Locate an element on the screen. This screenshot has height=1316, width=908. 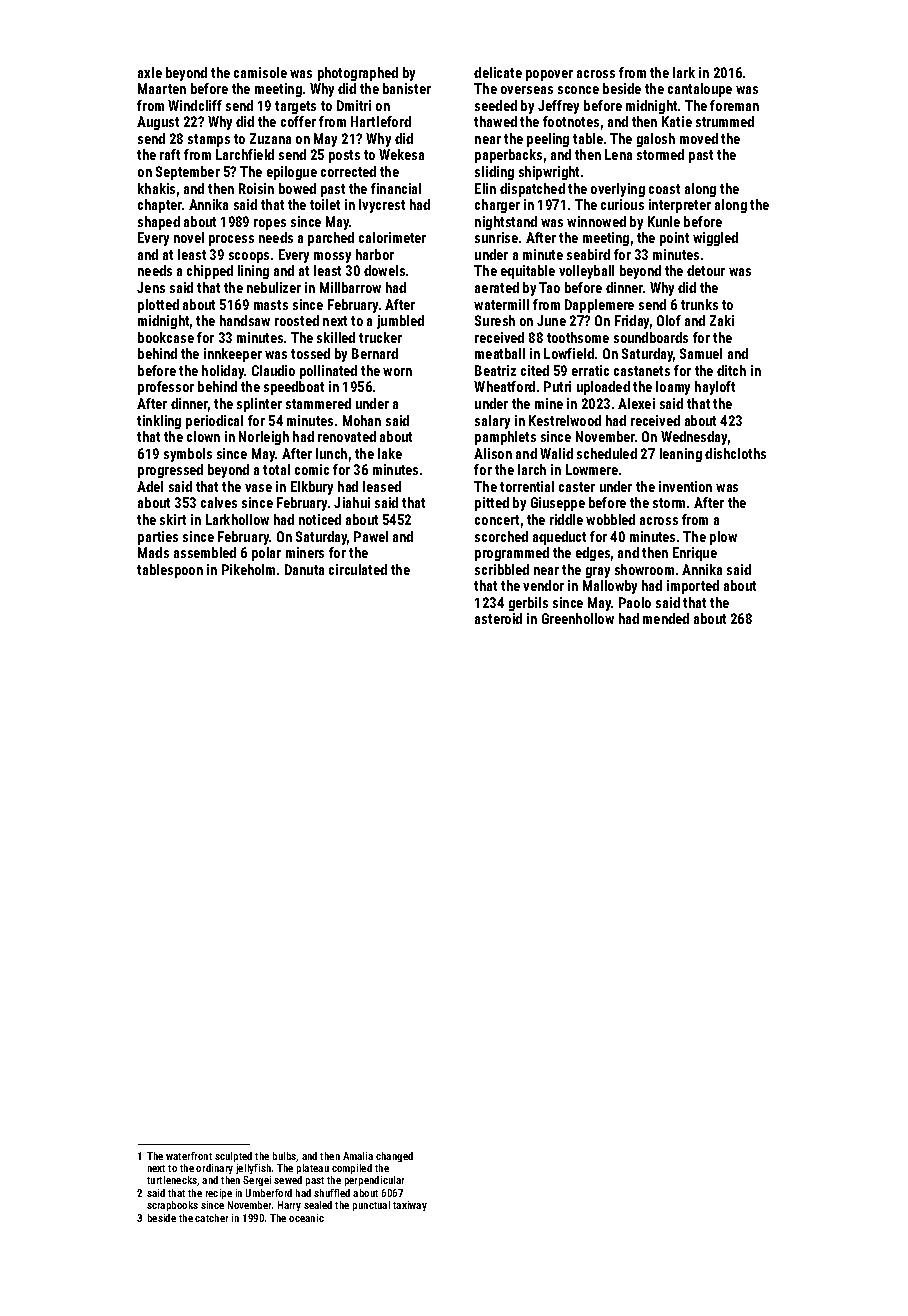
bulbs is located at coordinates (285, 1157).
